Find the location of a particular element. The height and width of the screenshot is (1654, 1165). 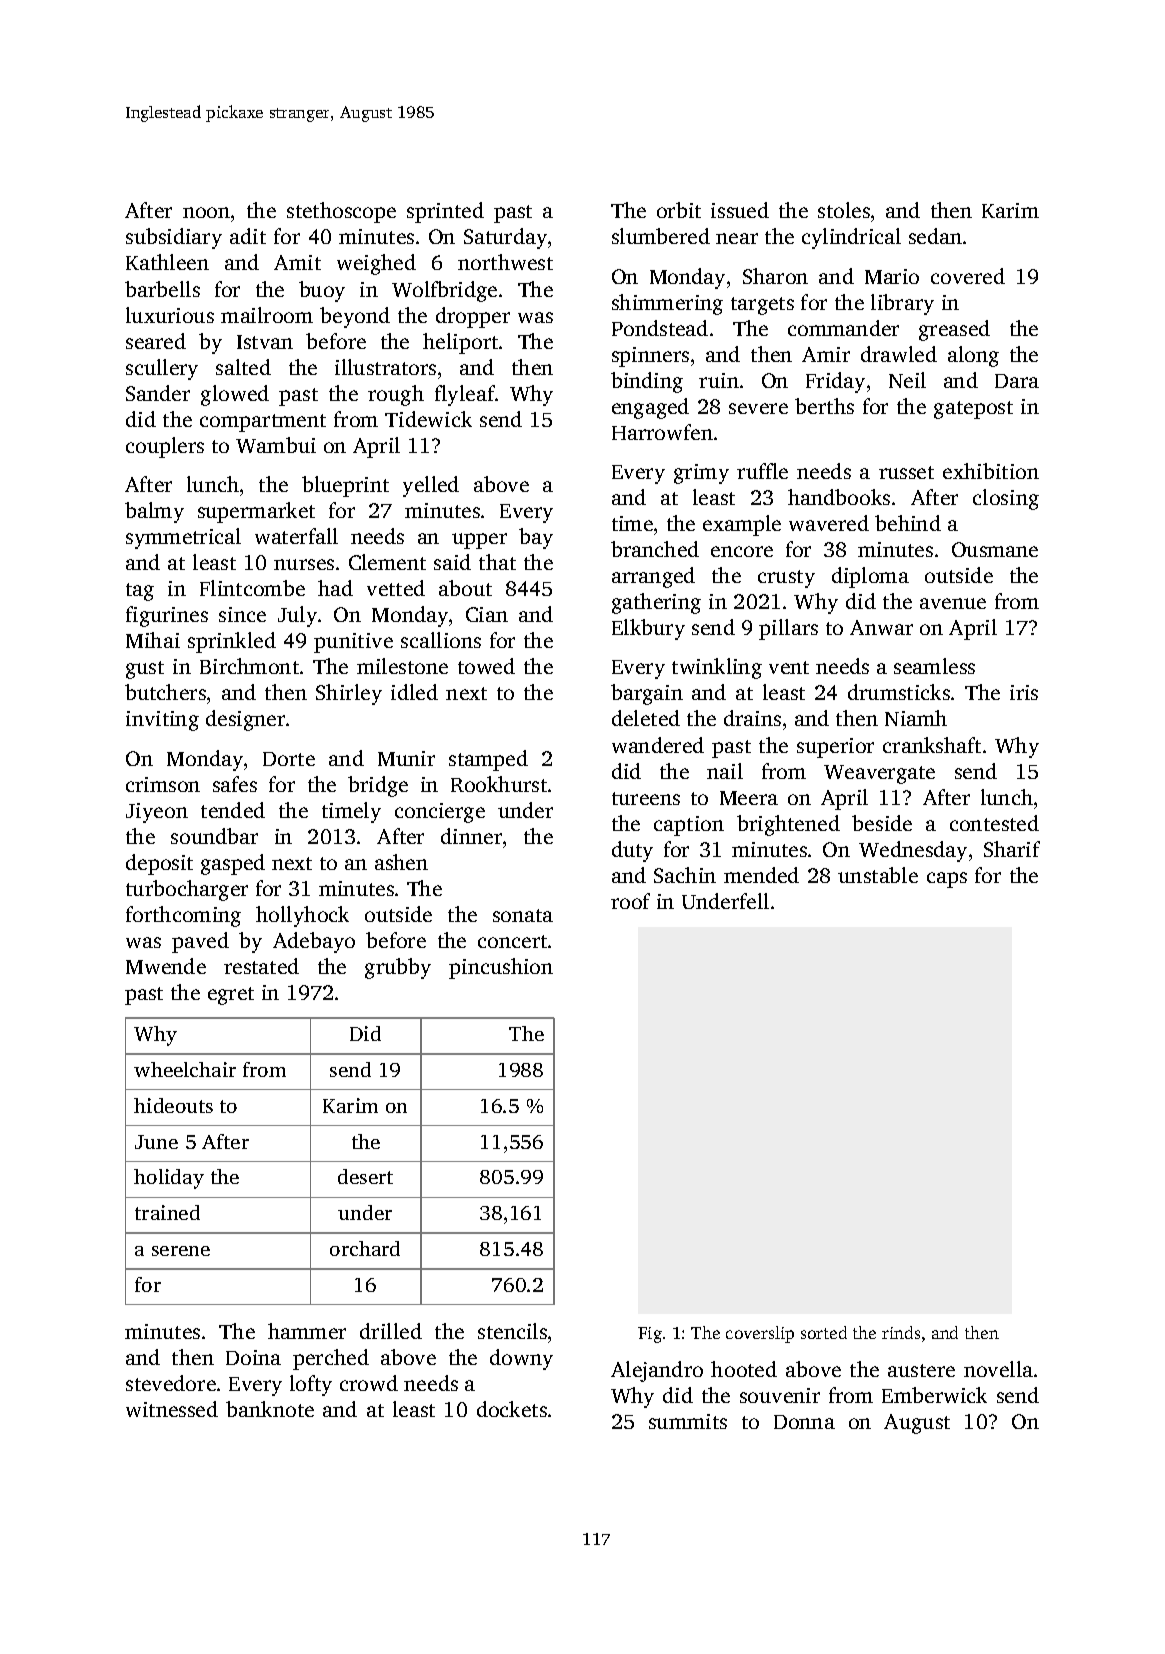

twinkling is located at coordinates (717, 668).
